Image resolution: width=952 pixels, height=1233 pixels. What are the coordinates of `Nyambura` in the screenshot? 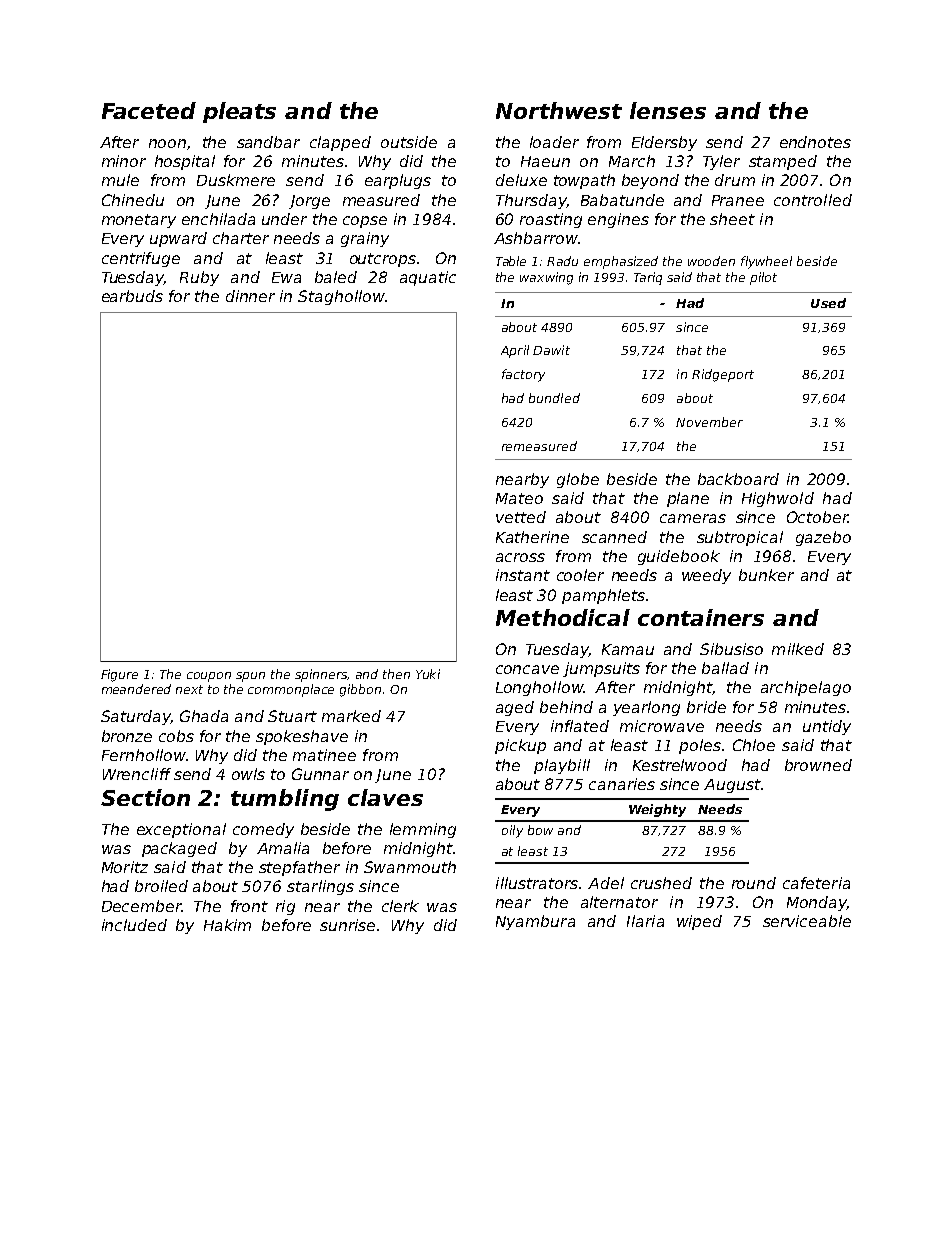 It's located at (535, 922).
